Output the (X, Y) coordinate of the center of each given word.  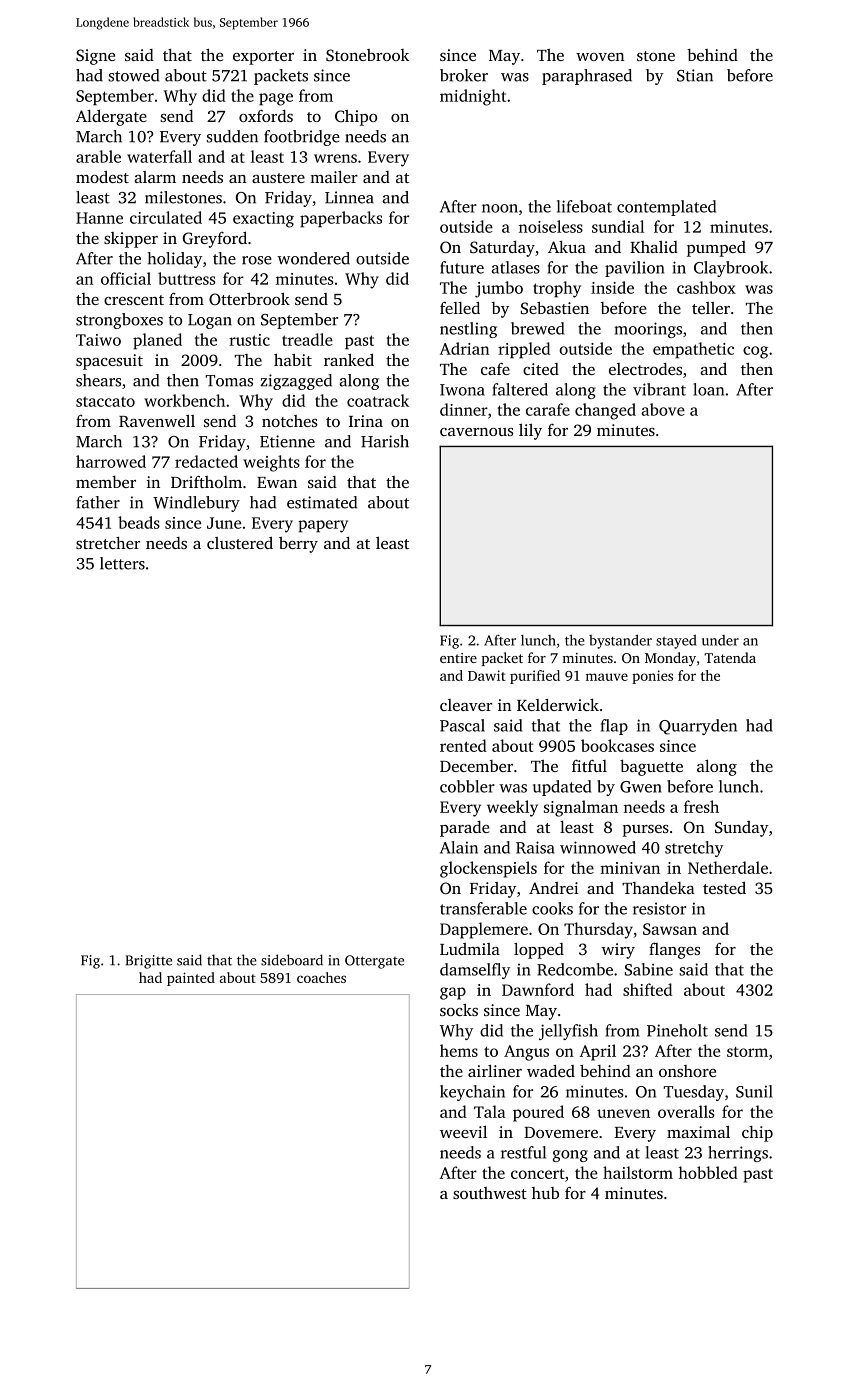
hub (545, 1193)
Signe (95, 57)
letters (122, 563)
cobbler (467, 786)
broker (464, 75)
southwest (490, 1193)
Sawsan (670, 929)
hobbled (708, 1172)
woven (600, 57)
